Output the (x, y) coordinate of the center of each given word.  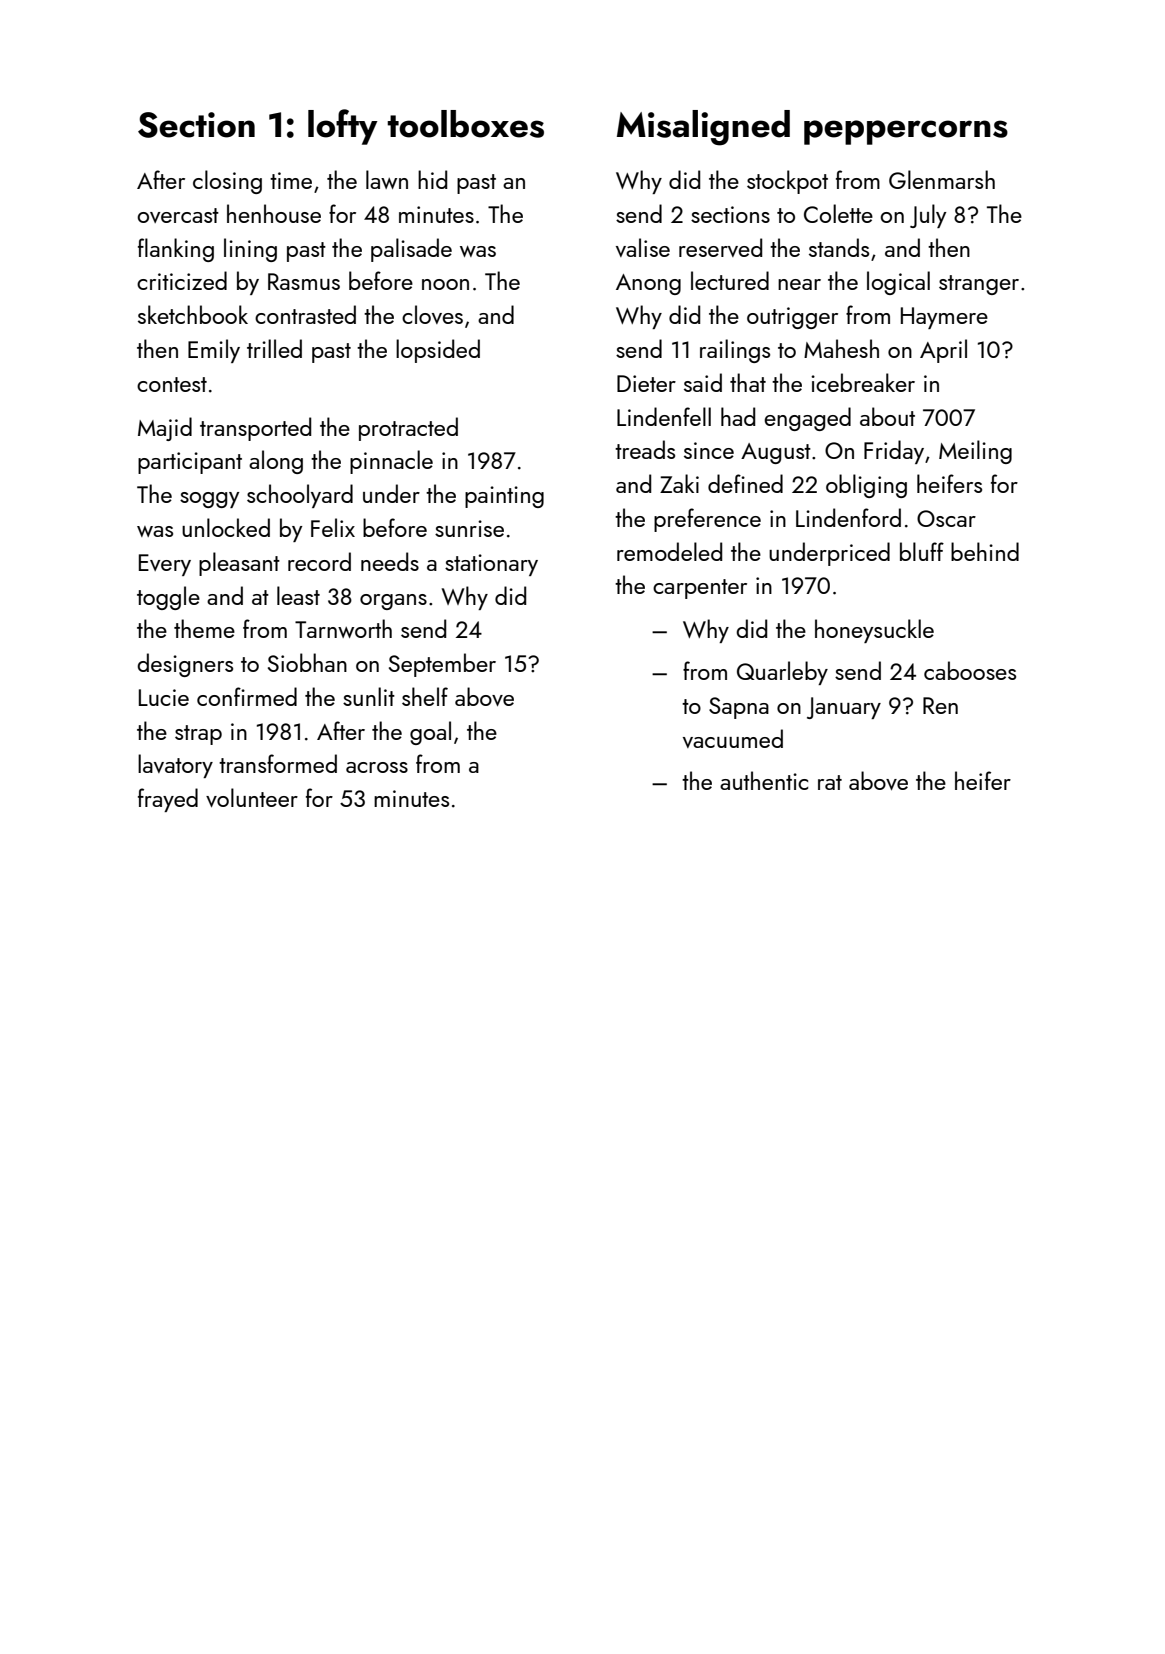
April (943, 351)
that (748, 382)
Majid (165, 429)
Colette (838, 213)
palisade (411, 250)
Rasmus (304, 281)
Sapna (739, 708)
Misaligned (703, 128)
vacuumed (733, 738)
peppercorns (906, 132)
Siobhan (307, 662)
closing (227, 182)
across (377, 767)
